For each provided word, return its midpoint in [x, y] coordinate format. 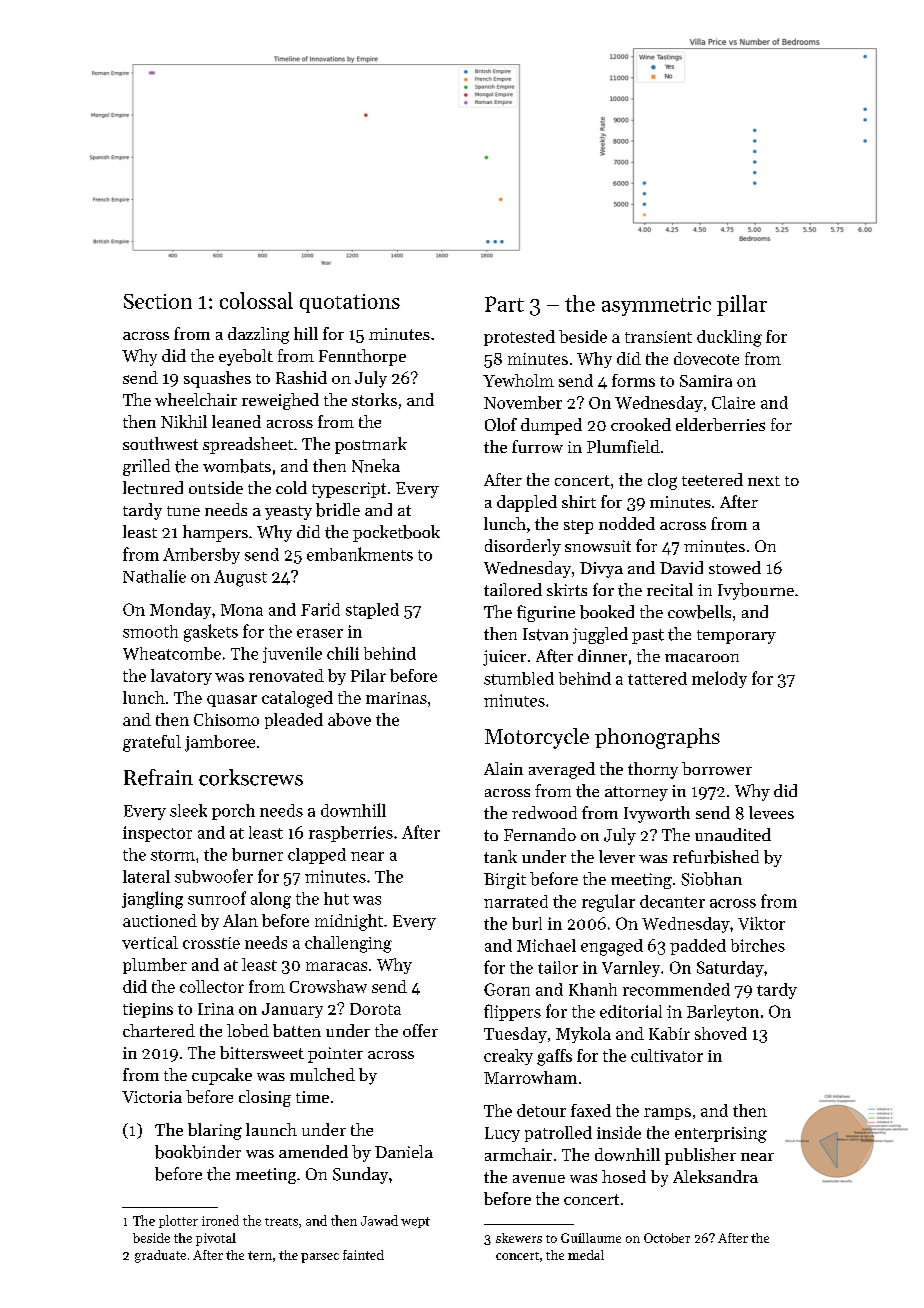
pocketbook [396, 533]
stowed [735, 567]
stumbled [519, 678]
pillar [742, 305]
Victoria [152, 1097]
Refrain [158, 777]
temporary [736, 637]
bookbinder [198, 1152]
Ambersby [201, 556]
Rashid [301, 377]
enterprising [721, 1135]
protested [519, 338]
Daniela [404, 1151]
